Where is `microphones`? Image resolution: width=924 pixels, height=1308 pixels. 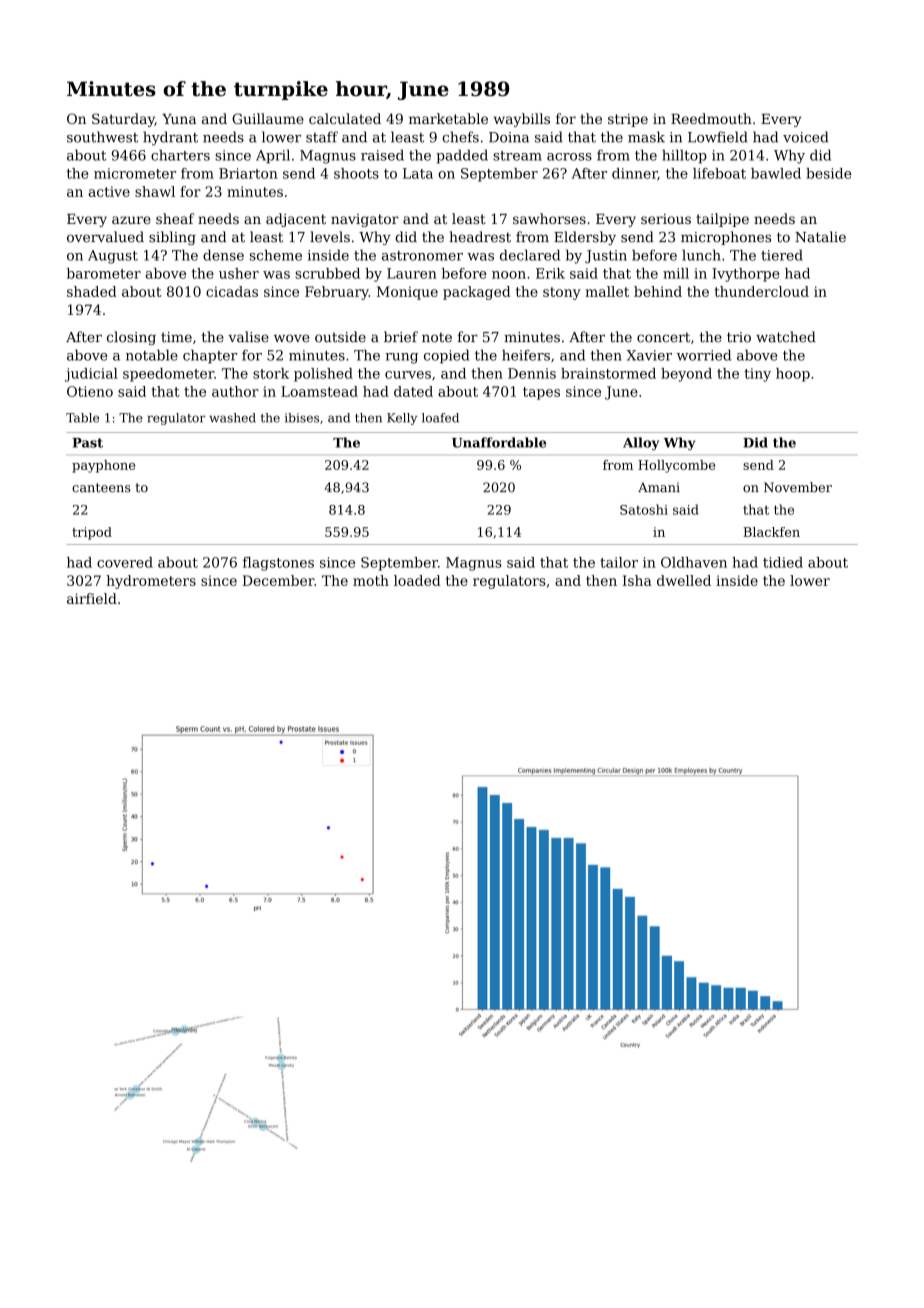
microphones is located at coordinates (726, 238).
